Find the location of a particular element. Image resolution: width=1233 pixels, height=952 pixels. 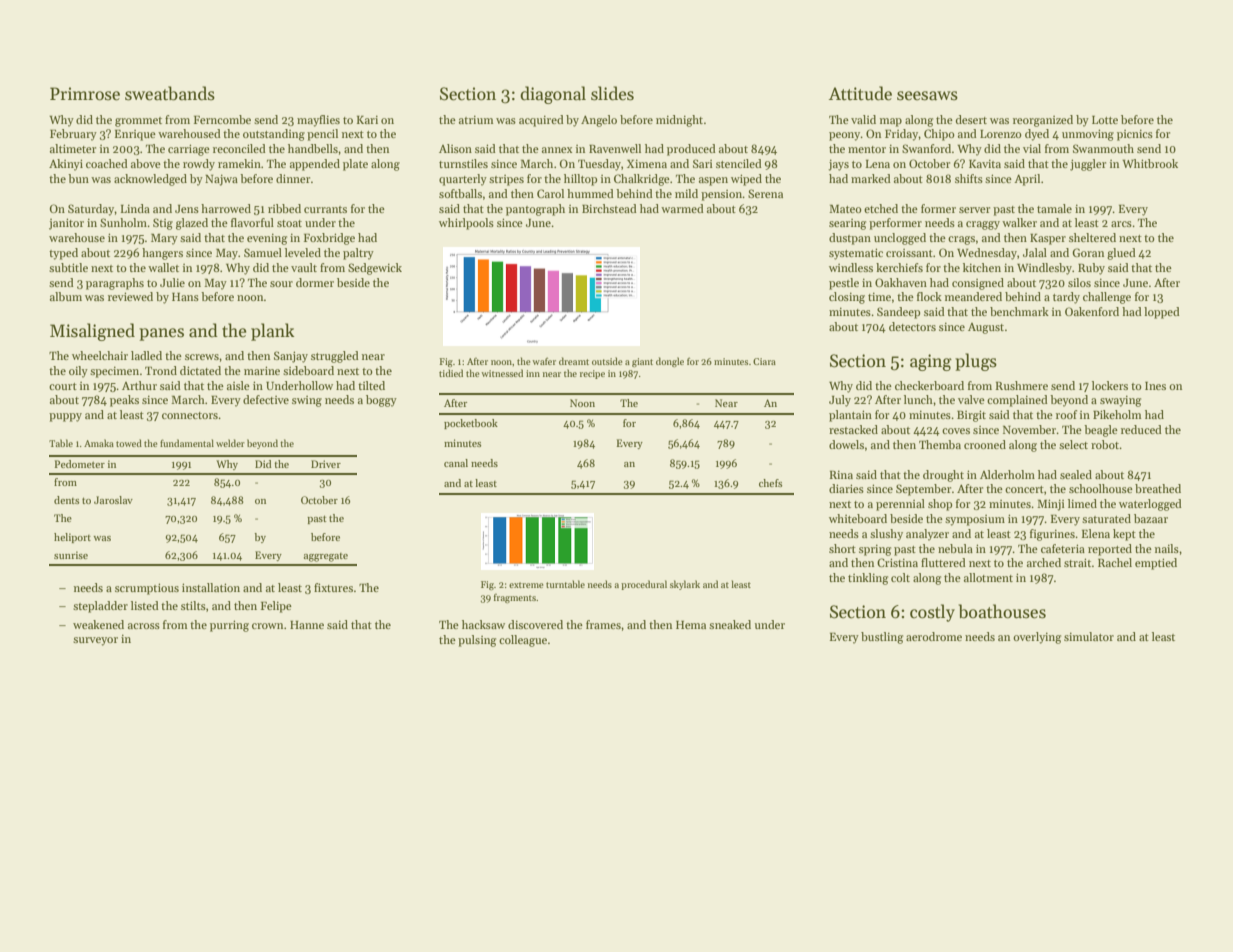

pension is located at coordinates (722, 195).
